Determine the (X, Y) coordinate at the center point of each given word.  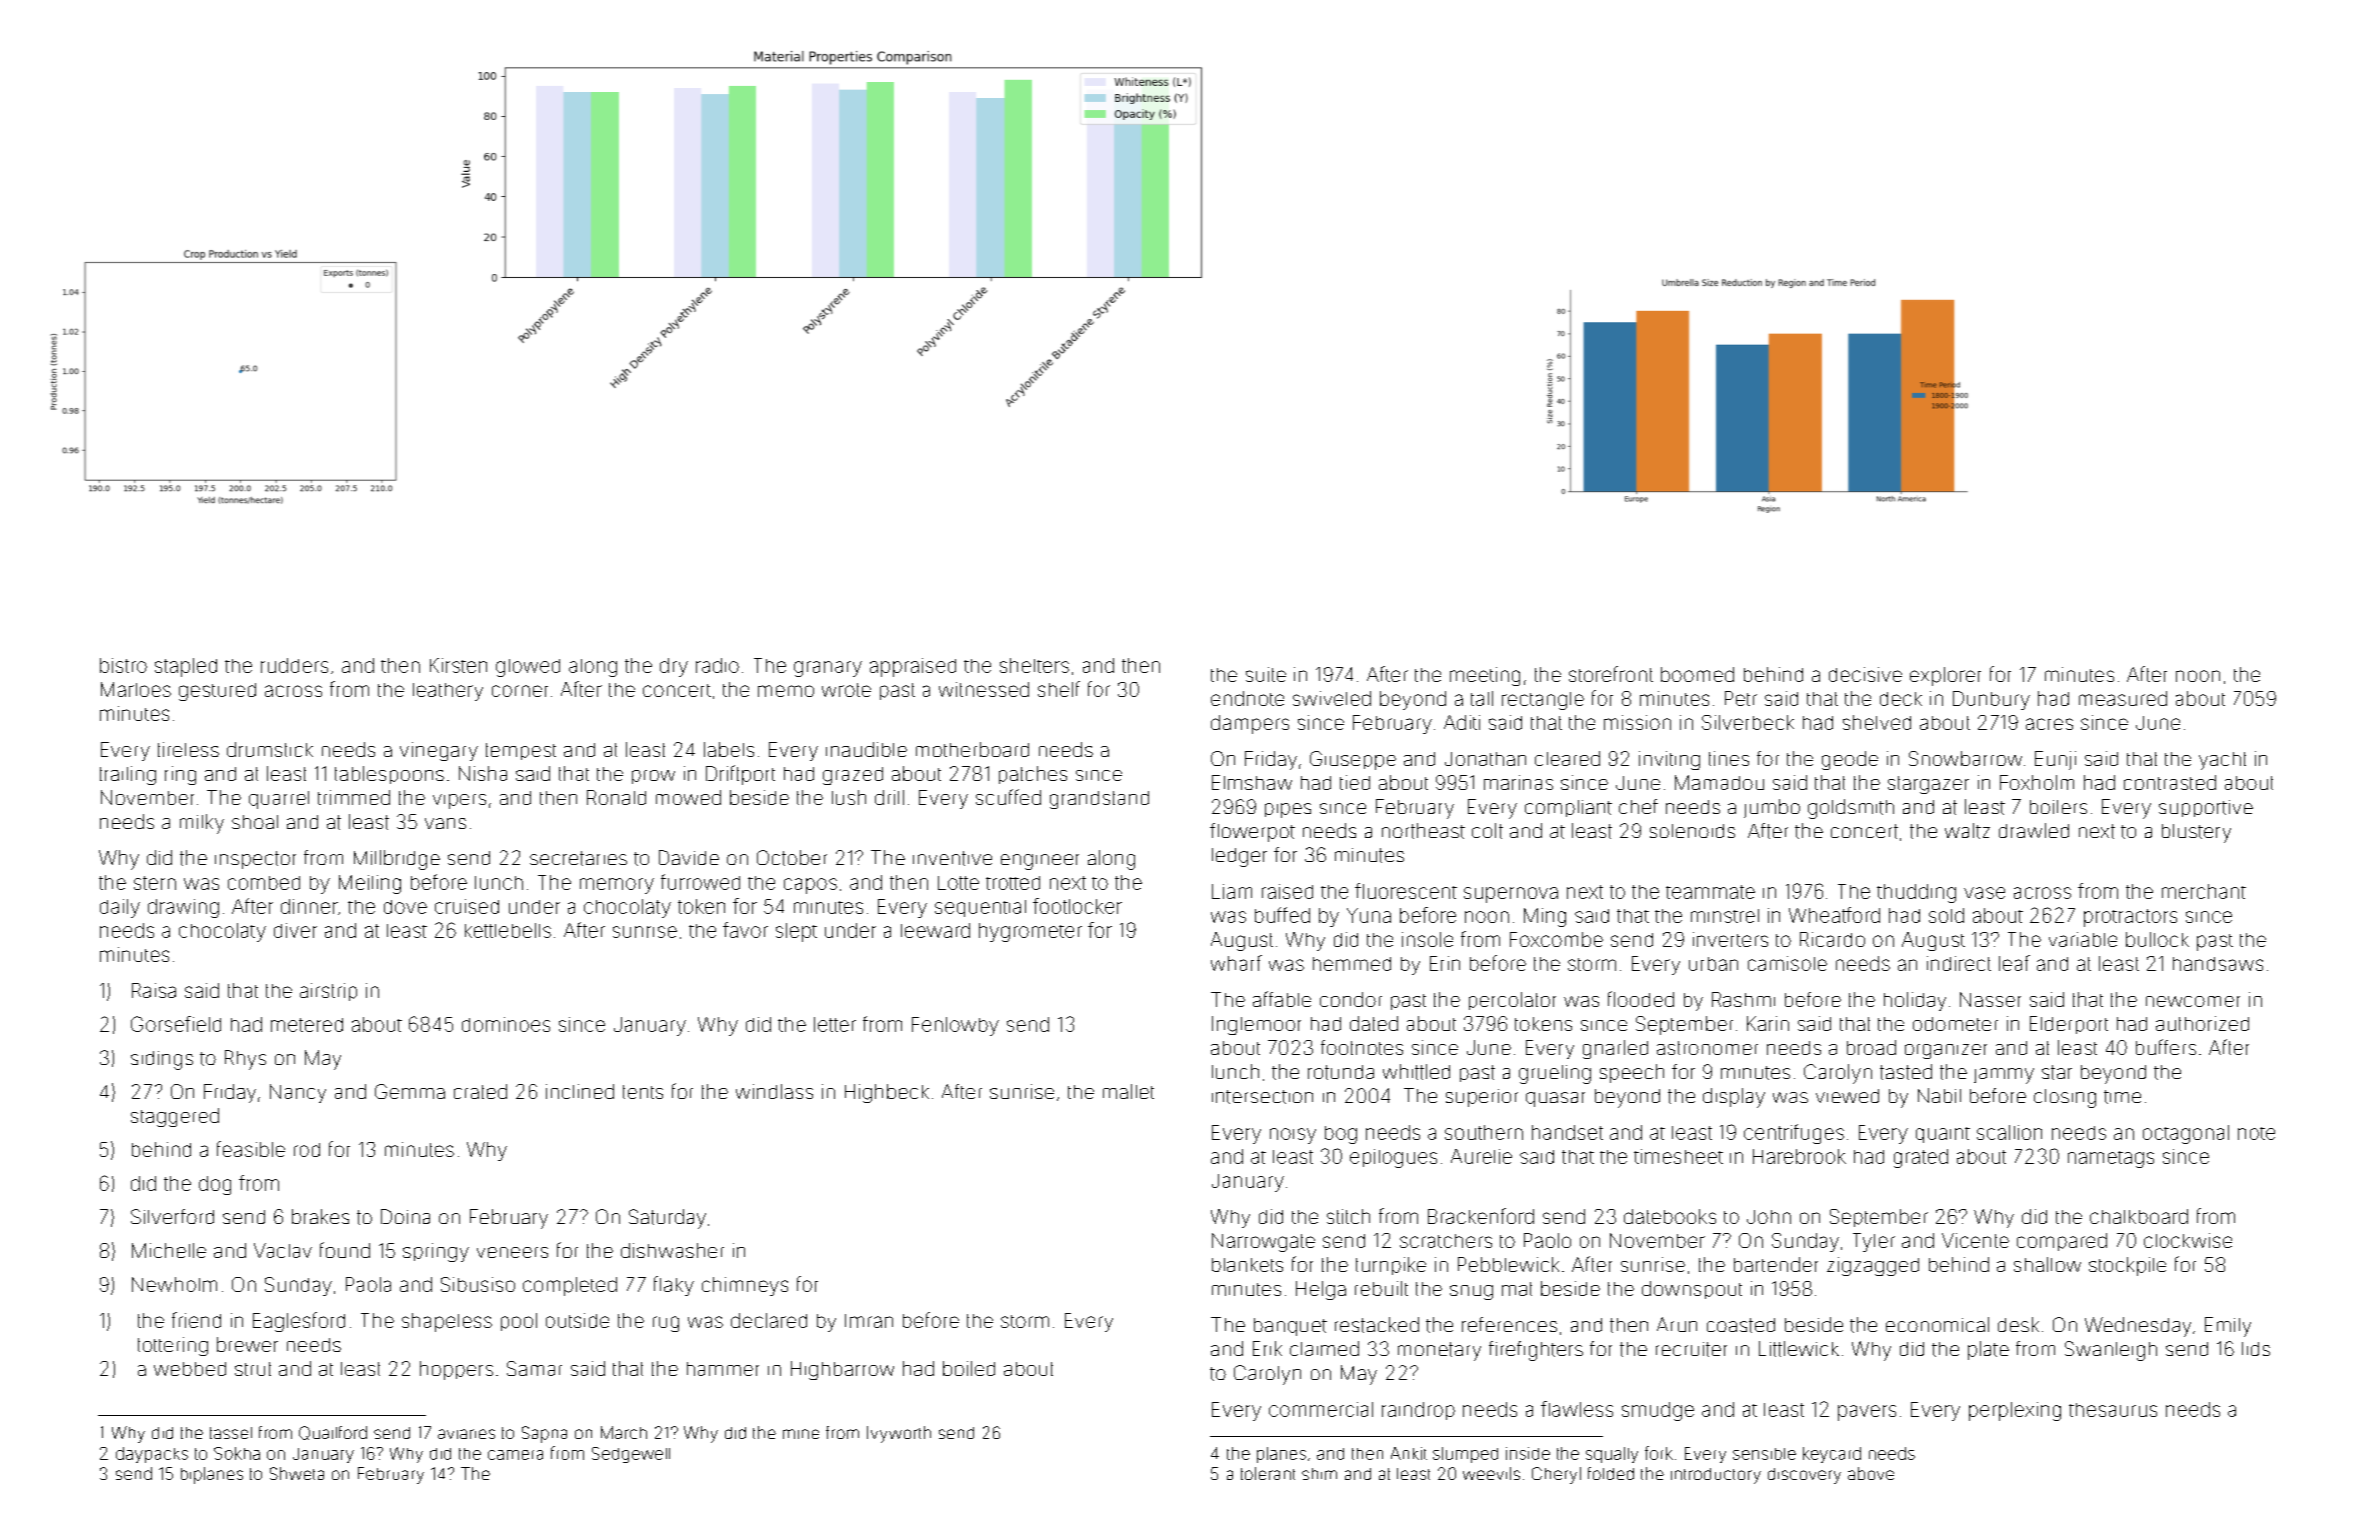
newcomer (2193, 1001)
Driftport (740, 775)
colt (1487, 831)
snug (1471, 1292)
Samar (534, 1368)
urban (1713, 964)
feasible (251, 1149)
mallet (1128, 1091)
